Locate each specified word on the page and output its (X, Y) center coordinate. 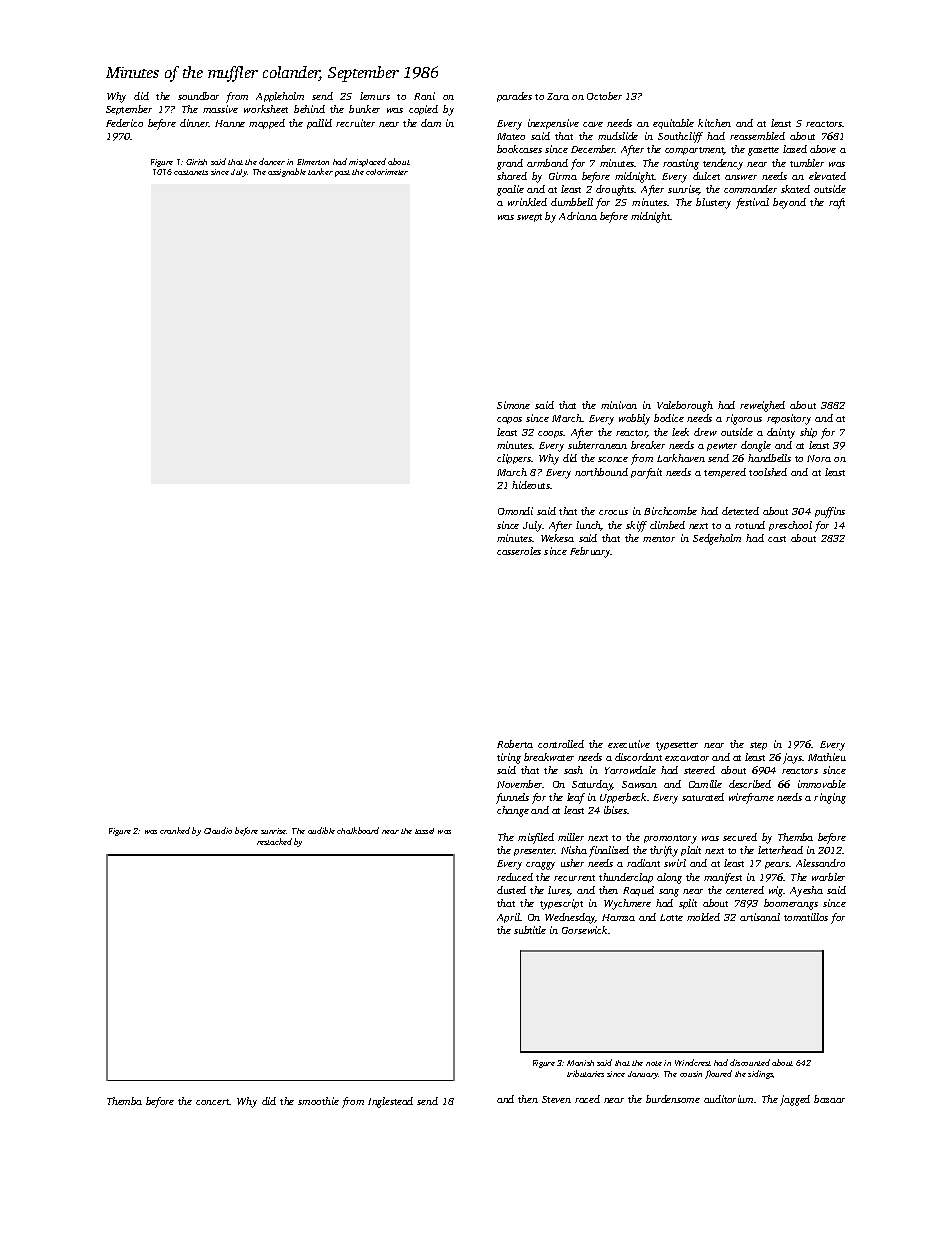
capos (509, 420)
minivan (619, 405)
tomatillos (806, 917)
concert (213, 1102)
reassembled (757, 136)
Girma (563, 176)
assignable (287, 172)
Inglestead (390, 1102)
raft (837, 203)
